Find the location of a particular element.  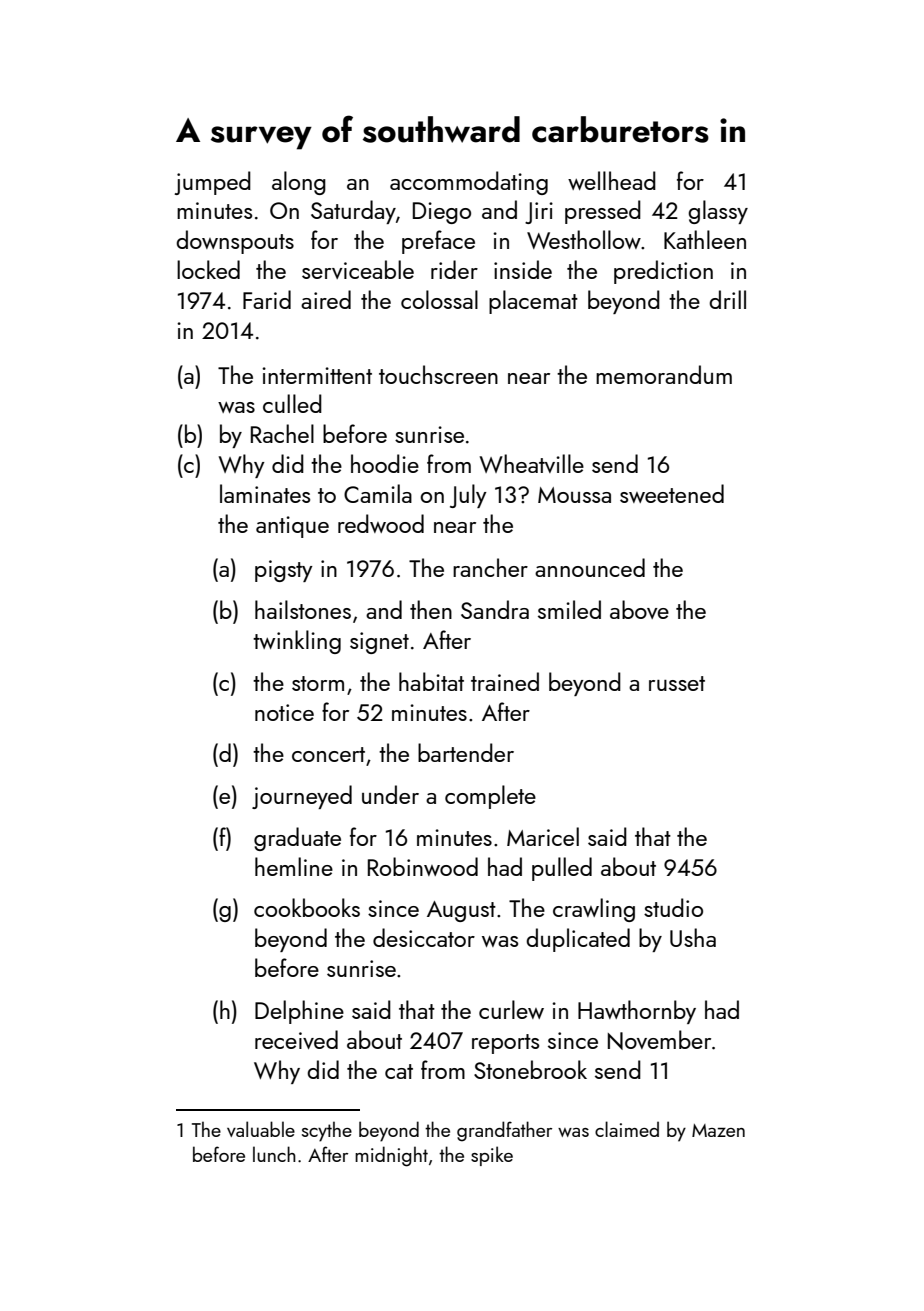

cookbooks is located at coordinates (307, 907).
